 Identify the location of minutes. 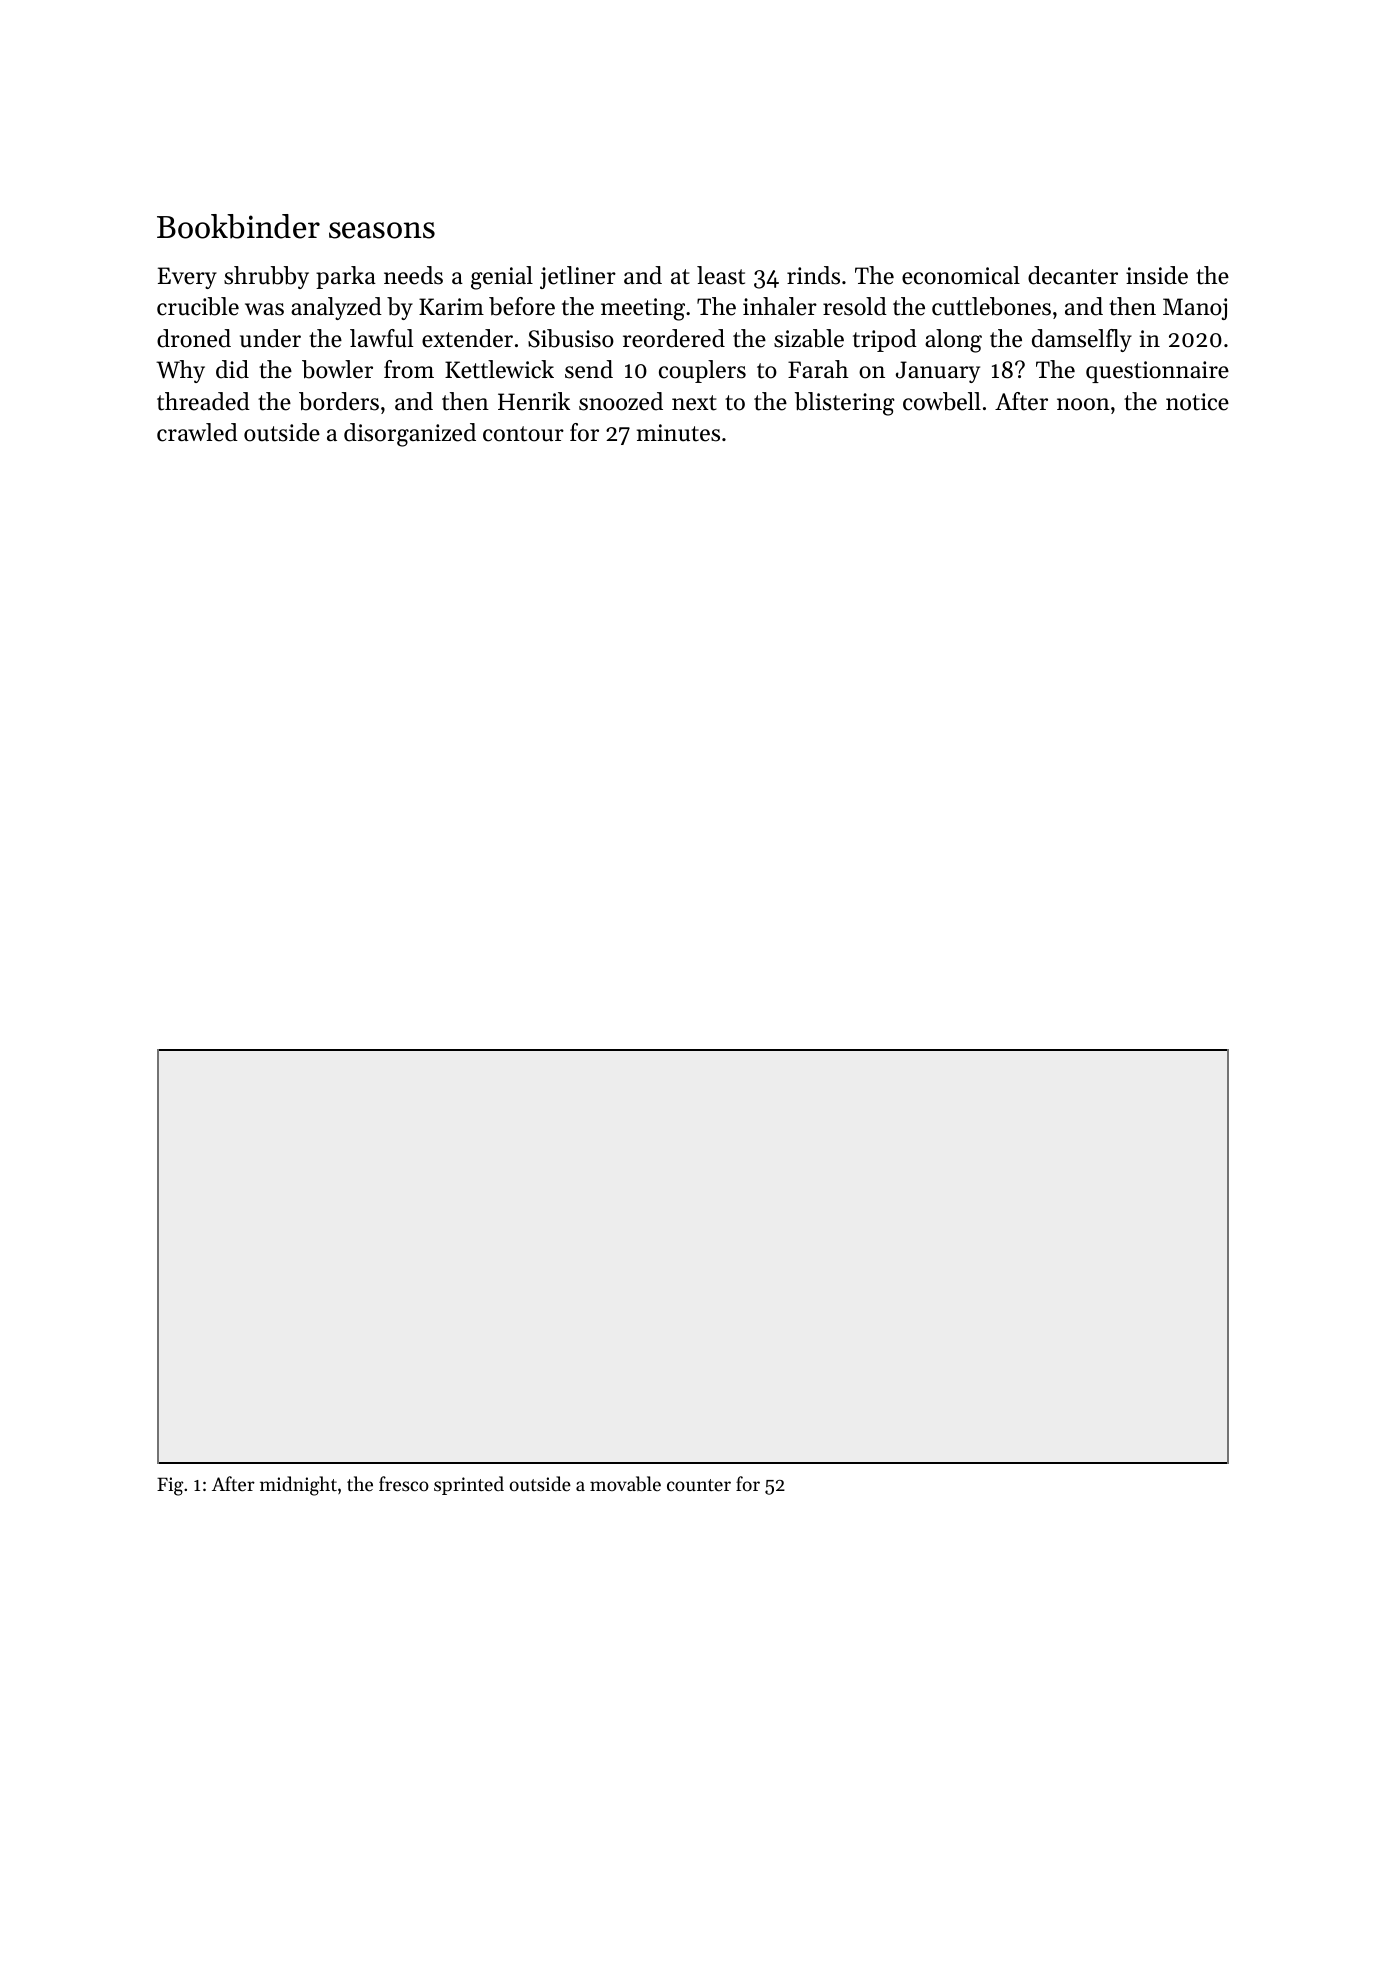
(678, 433).
